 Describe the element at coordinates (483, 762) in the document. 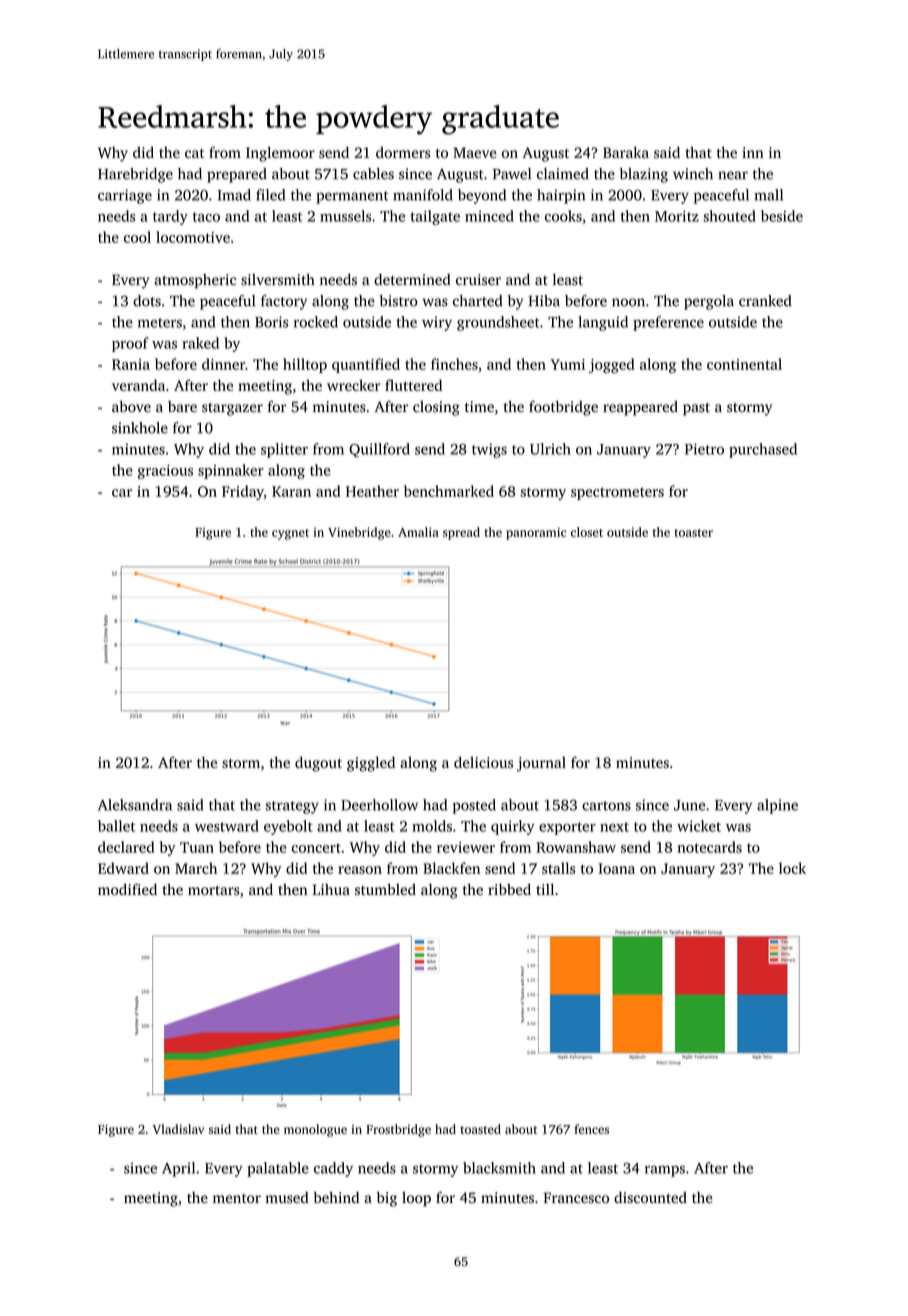

I see `delicious` at that location.
